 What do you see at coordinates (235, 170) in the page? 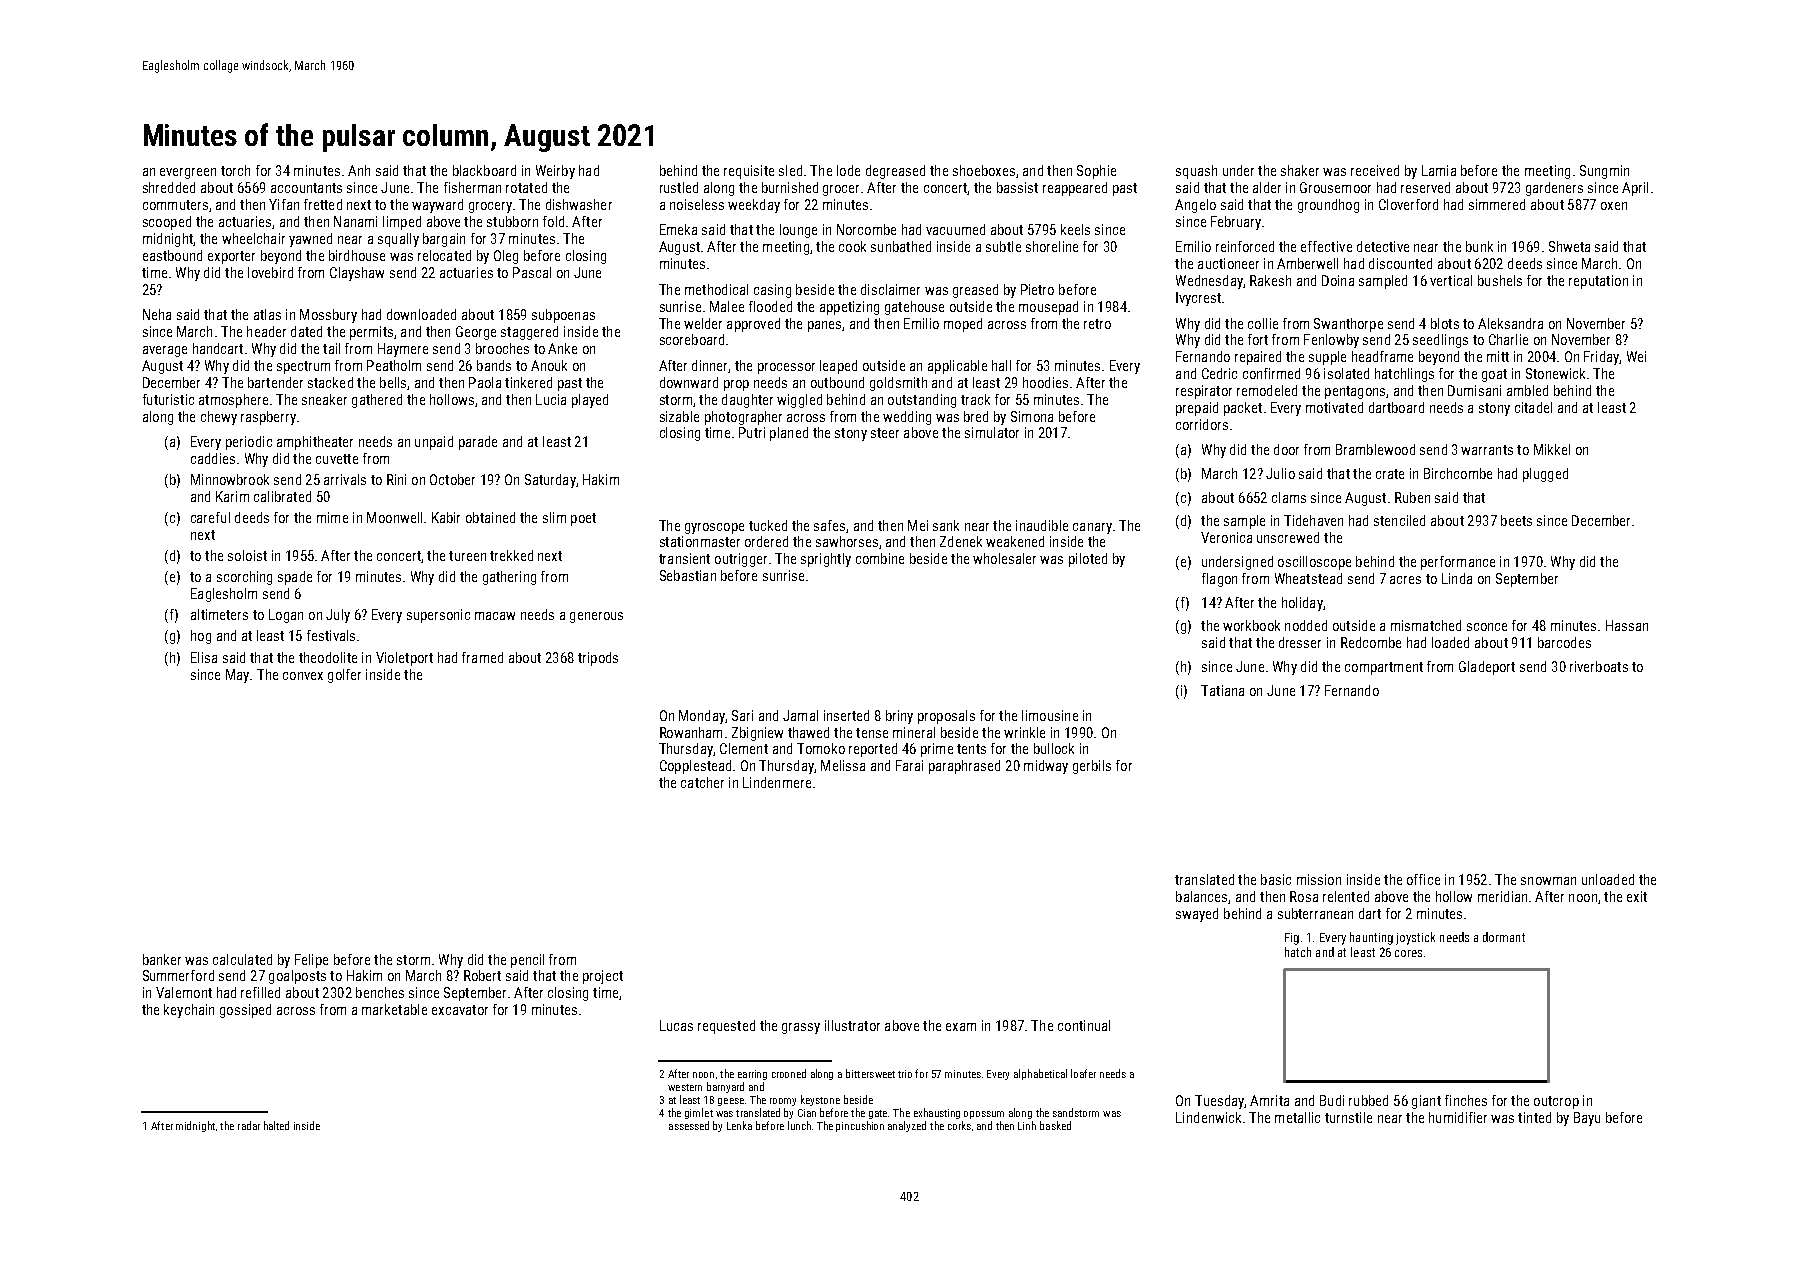
I see `torch` at bounding box center [235, 170].
